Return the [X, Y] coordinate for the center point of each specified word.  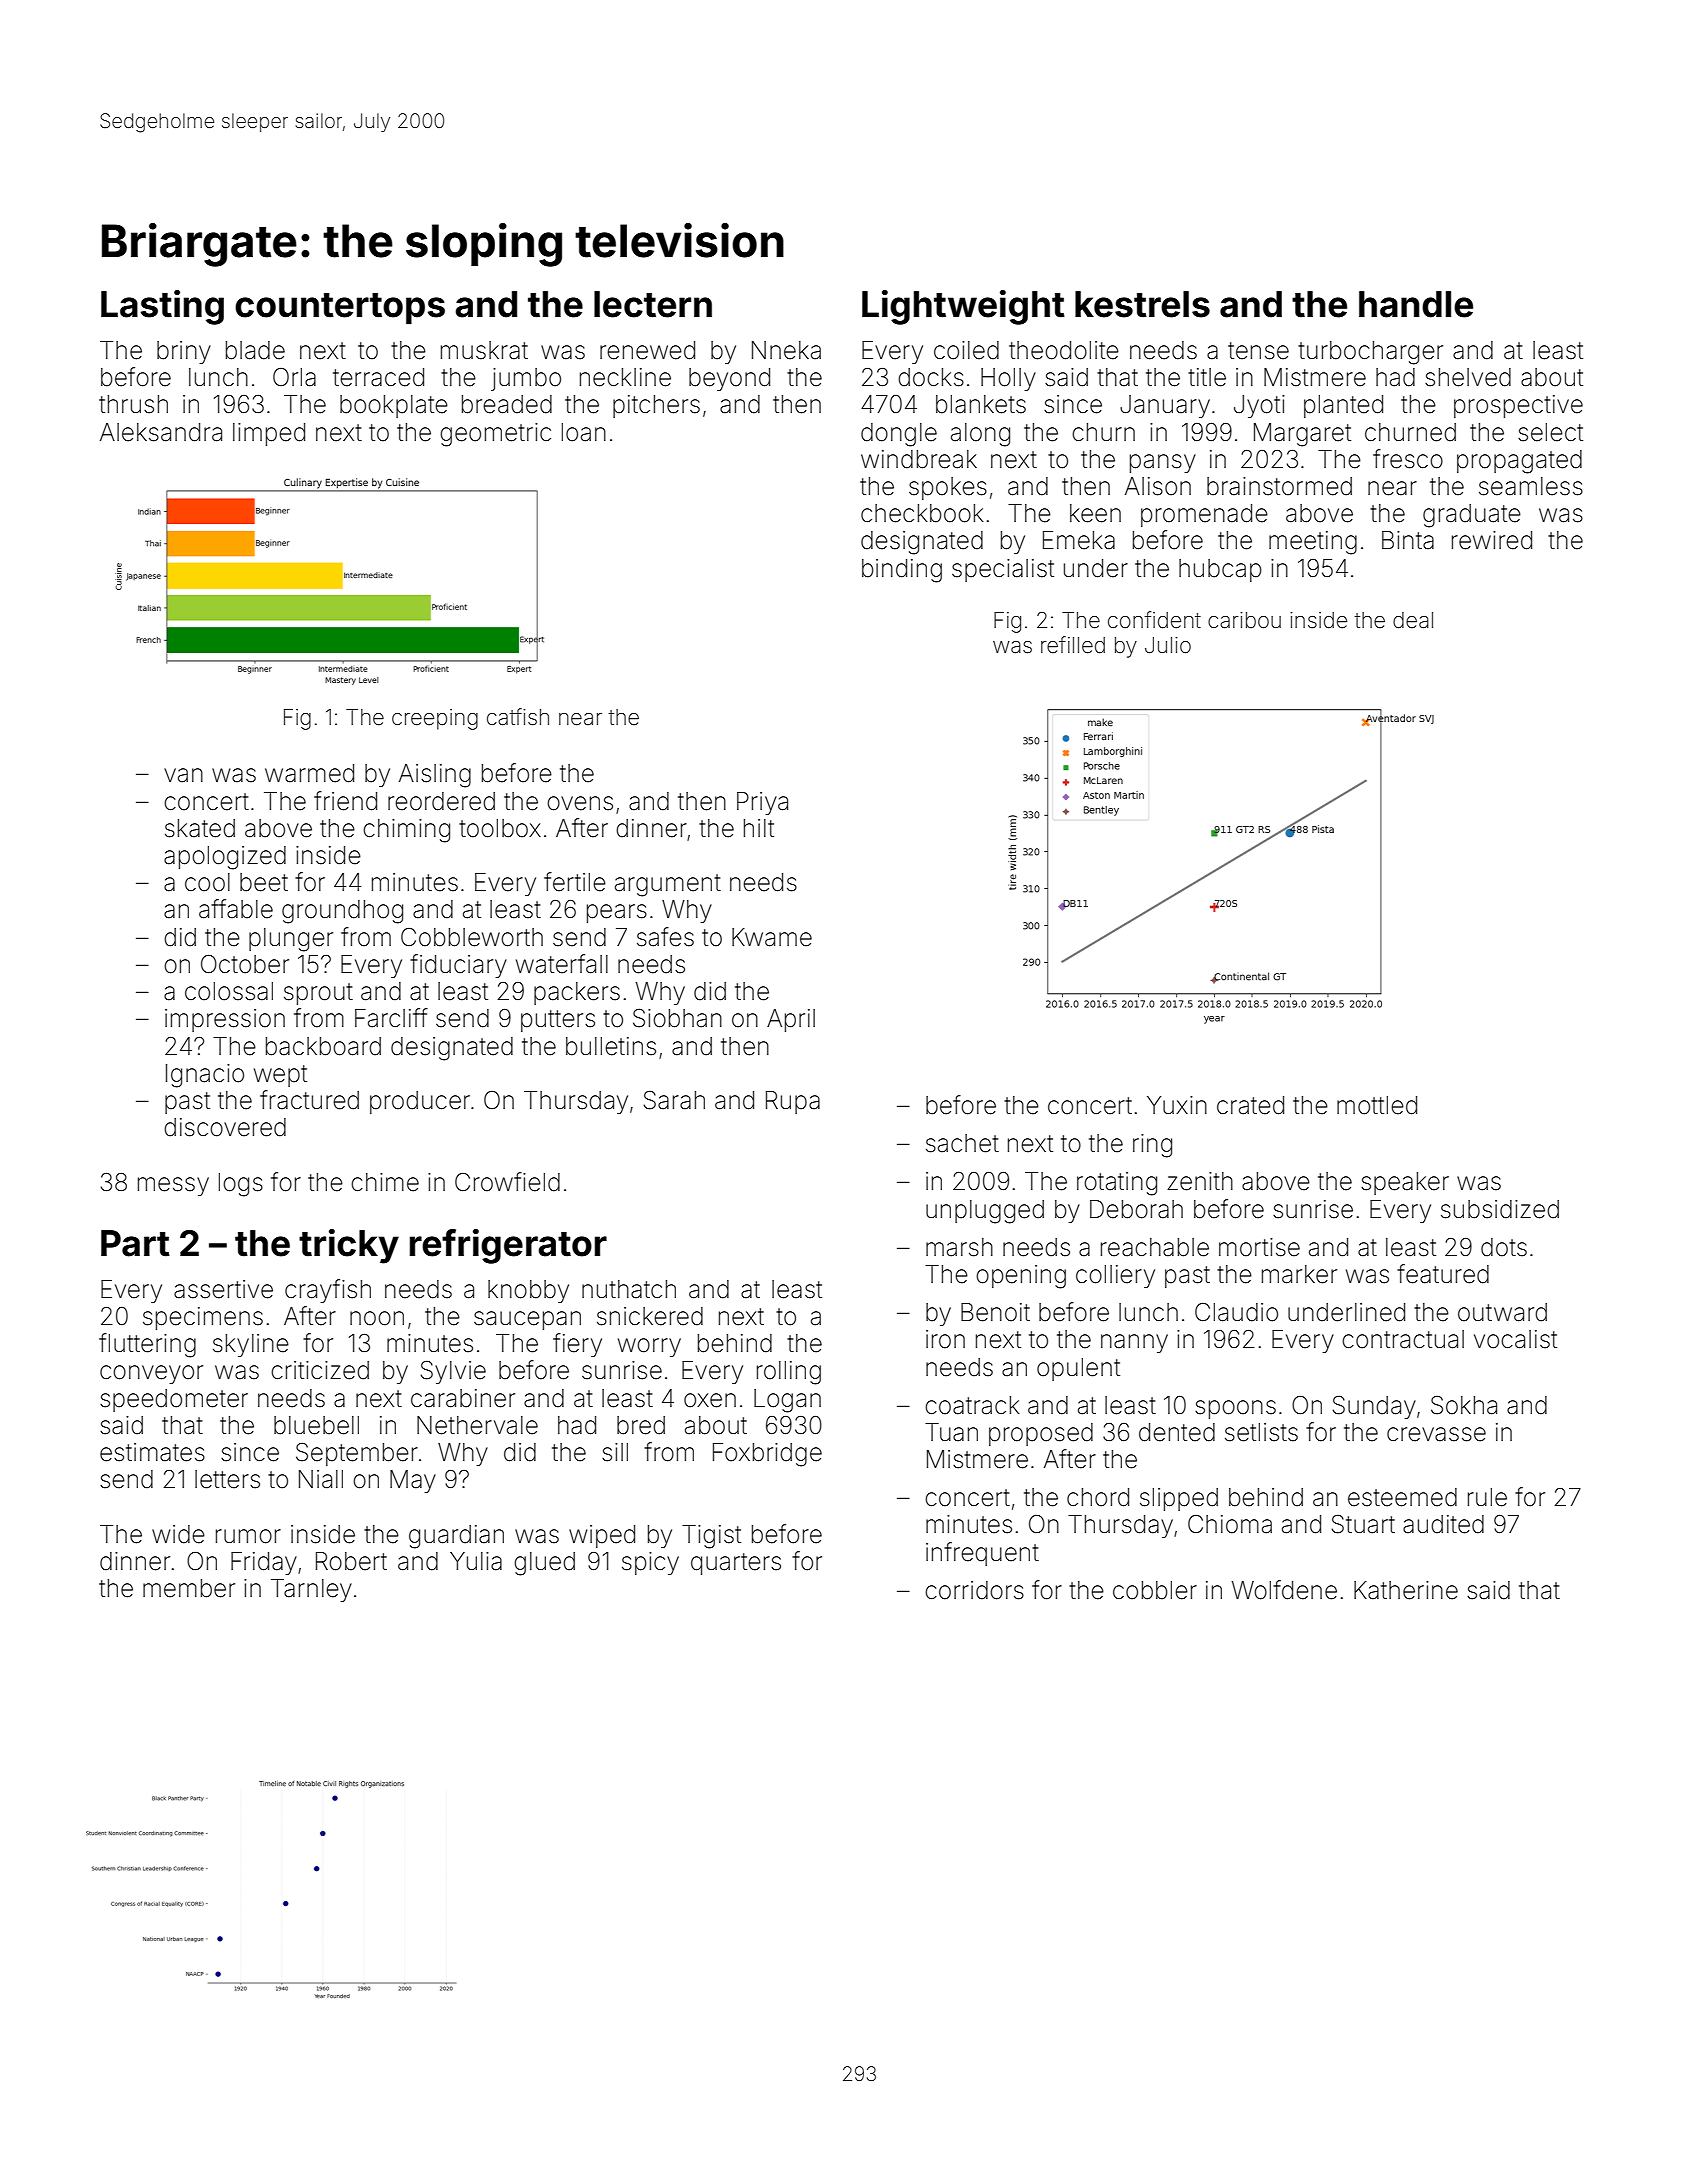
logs [241, 1185]
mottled [1377, 1105]
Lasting [162, 307]
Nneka [786, 350]
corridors [974, 1590]
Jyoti [1259, 406]
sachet [962, 1143]
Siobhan [677, 1018]
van [183, 775]
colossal [229, 991]
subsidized [1500, 1209]
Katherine [1406, 1590]
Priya [762, 803]
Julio [1168, 645]
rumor [248, 1536]
